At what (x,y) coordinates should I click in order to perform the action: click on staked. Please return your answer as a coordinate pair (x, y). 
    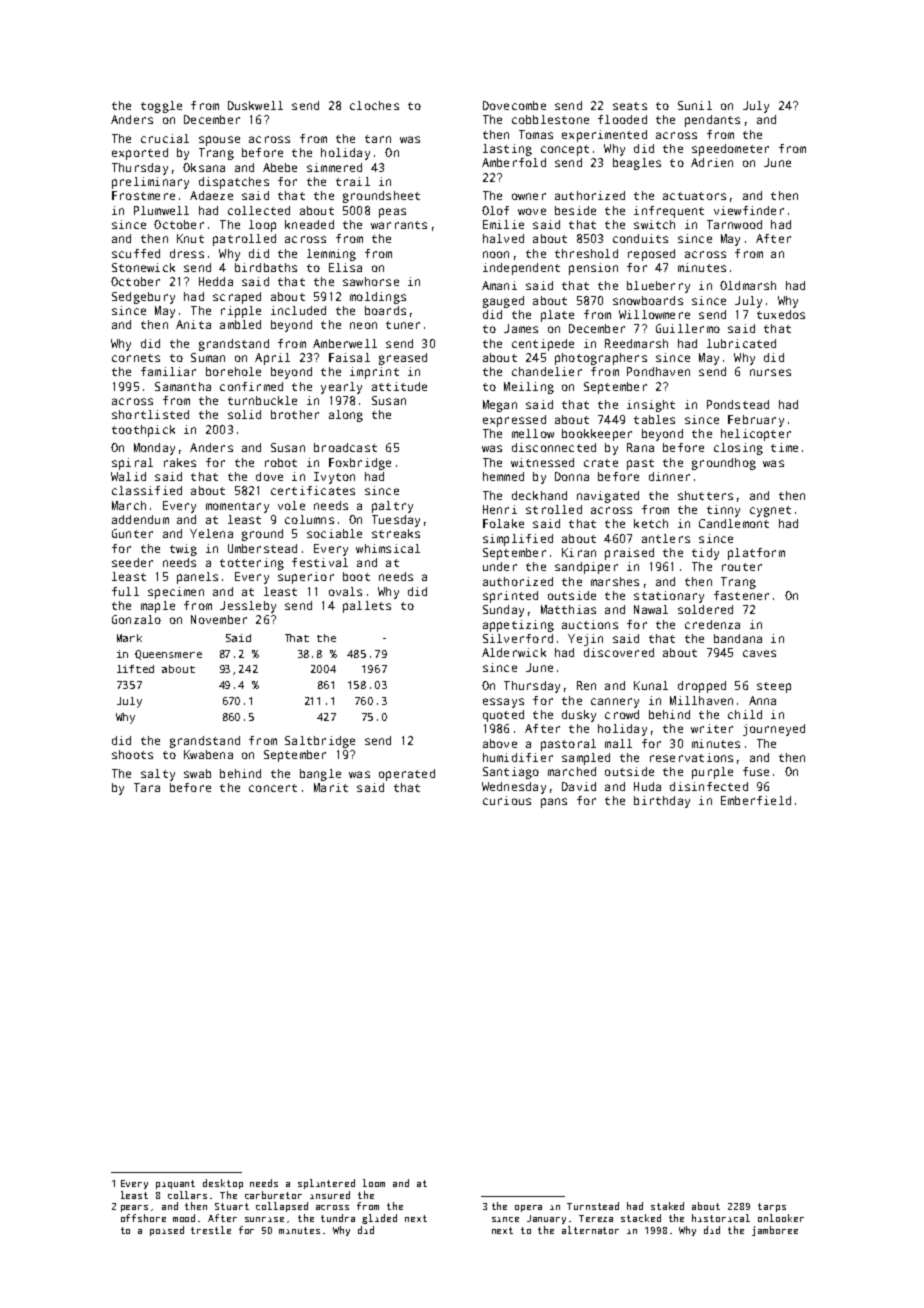
    Looking at the image, I should click on (667, 1206).
